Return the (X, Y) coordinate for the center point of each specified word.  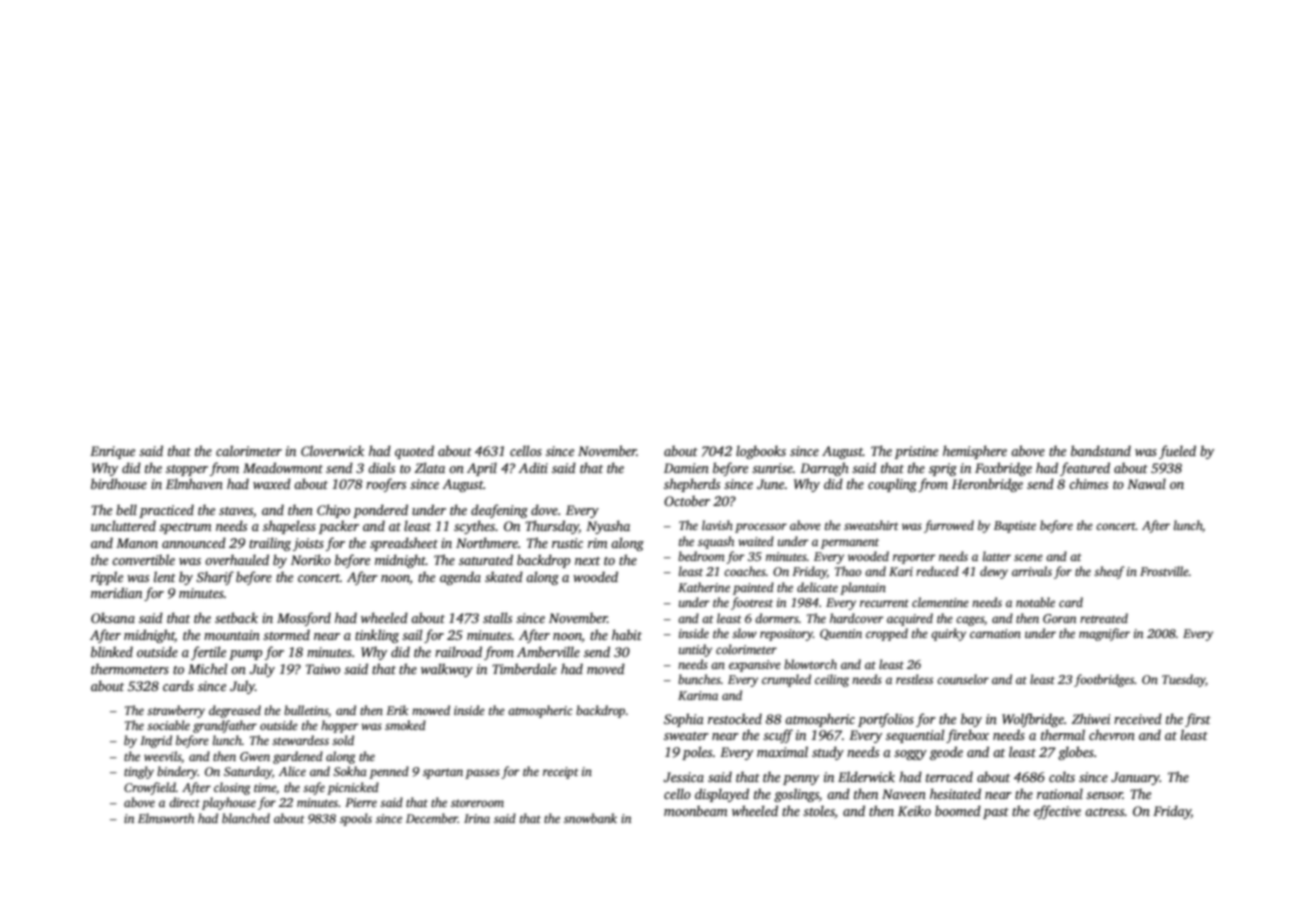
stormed (286, 634)
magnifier (1104, 634)
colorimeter (746, 649)
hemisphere (975, 452)
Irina (477, 818)
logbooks (761, 452)
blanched (246, 818)
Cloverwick (332, 450)
